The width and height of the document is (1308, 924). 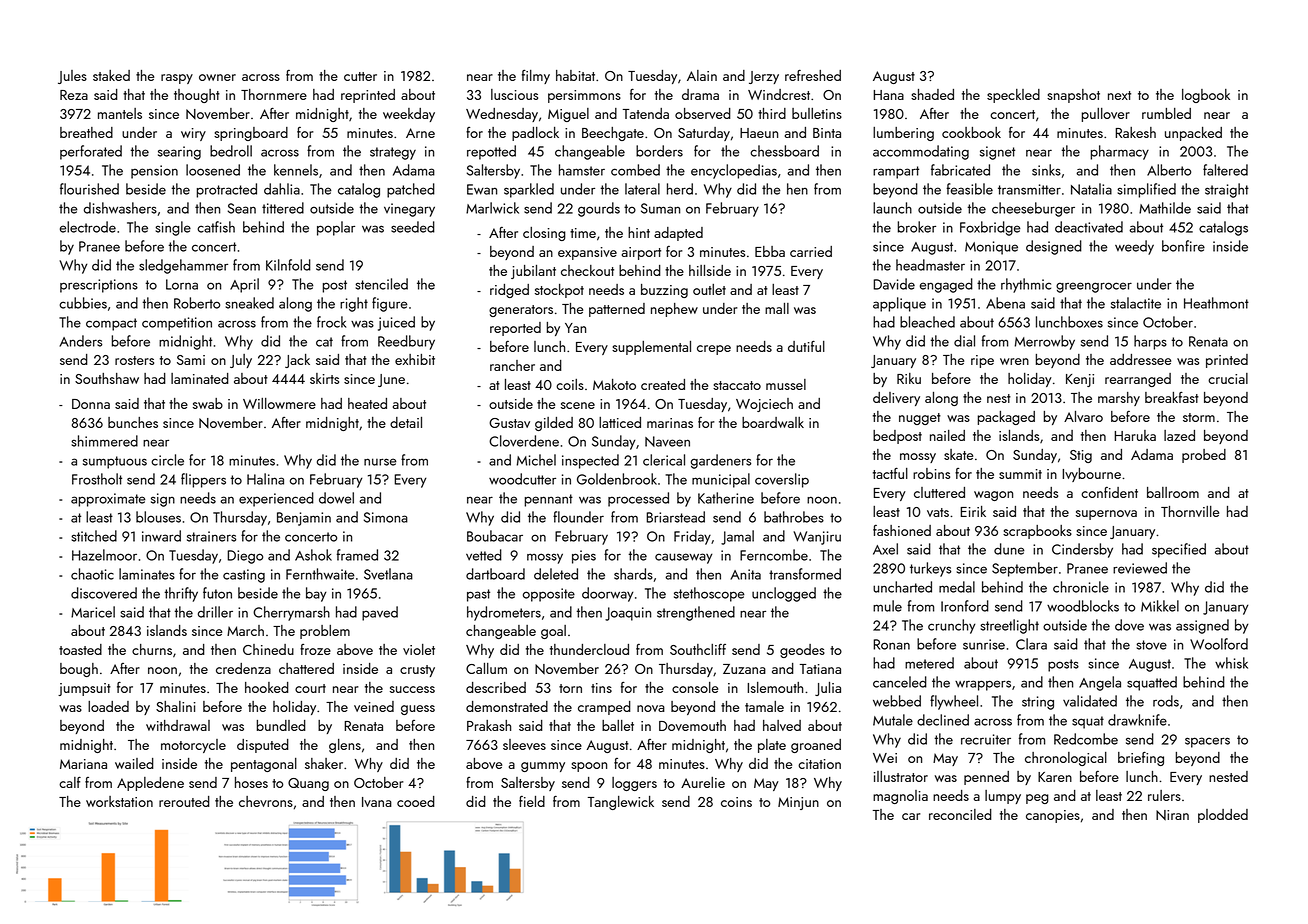 I want to click on generators, so click(x=521, y=311).
